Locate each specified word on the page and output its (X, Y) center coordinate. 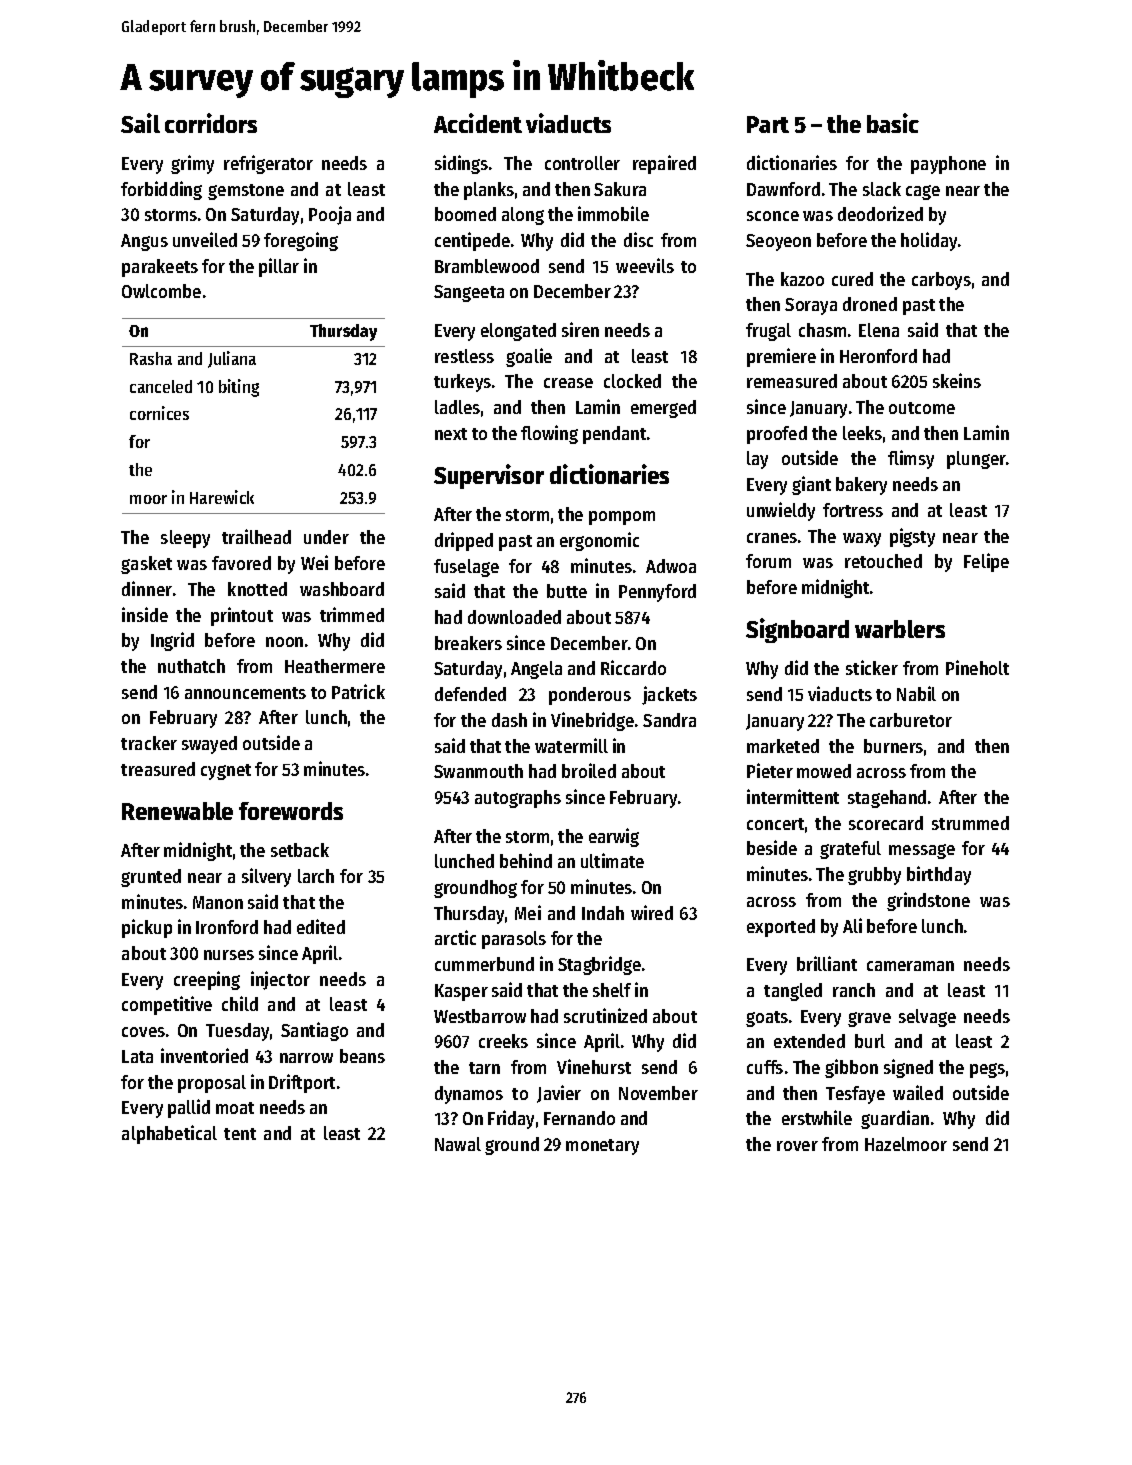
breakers (468, 643)
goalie (529, 357)
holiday (929, 241)
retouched (883, 561)
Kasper (461, 992)
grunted (151, 878)
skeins (957, 380)
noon (284, 642)
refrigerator (268, 164)
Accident (478, 123)
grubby (874, 876)
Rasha (151, 358)
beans (362, 1056)
